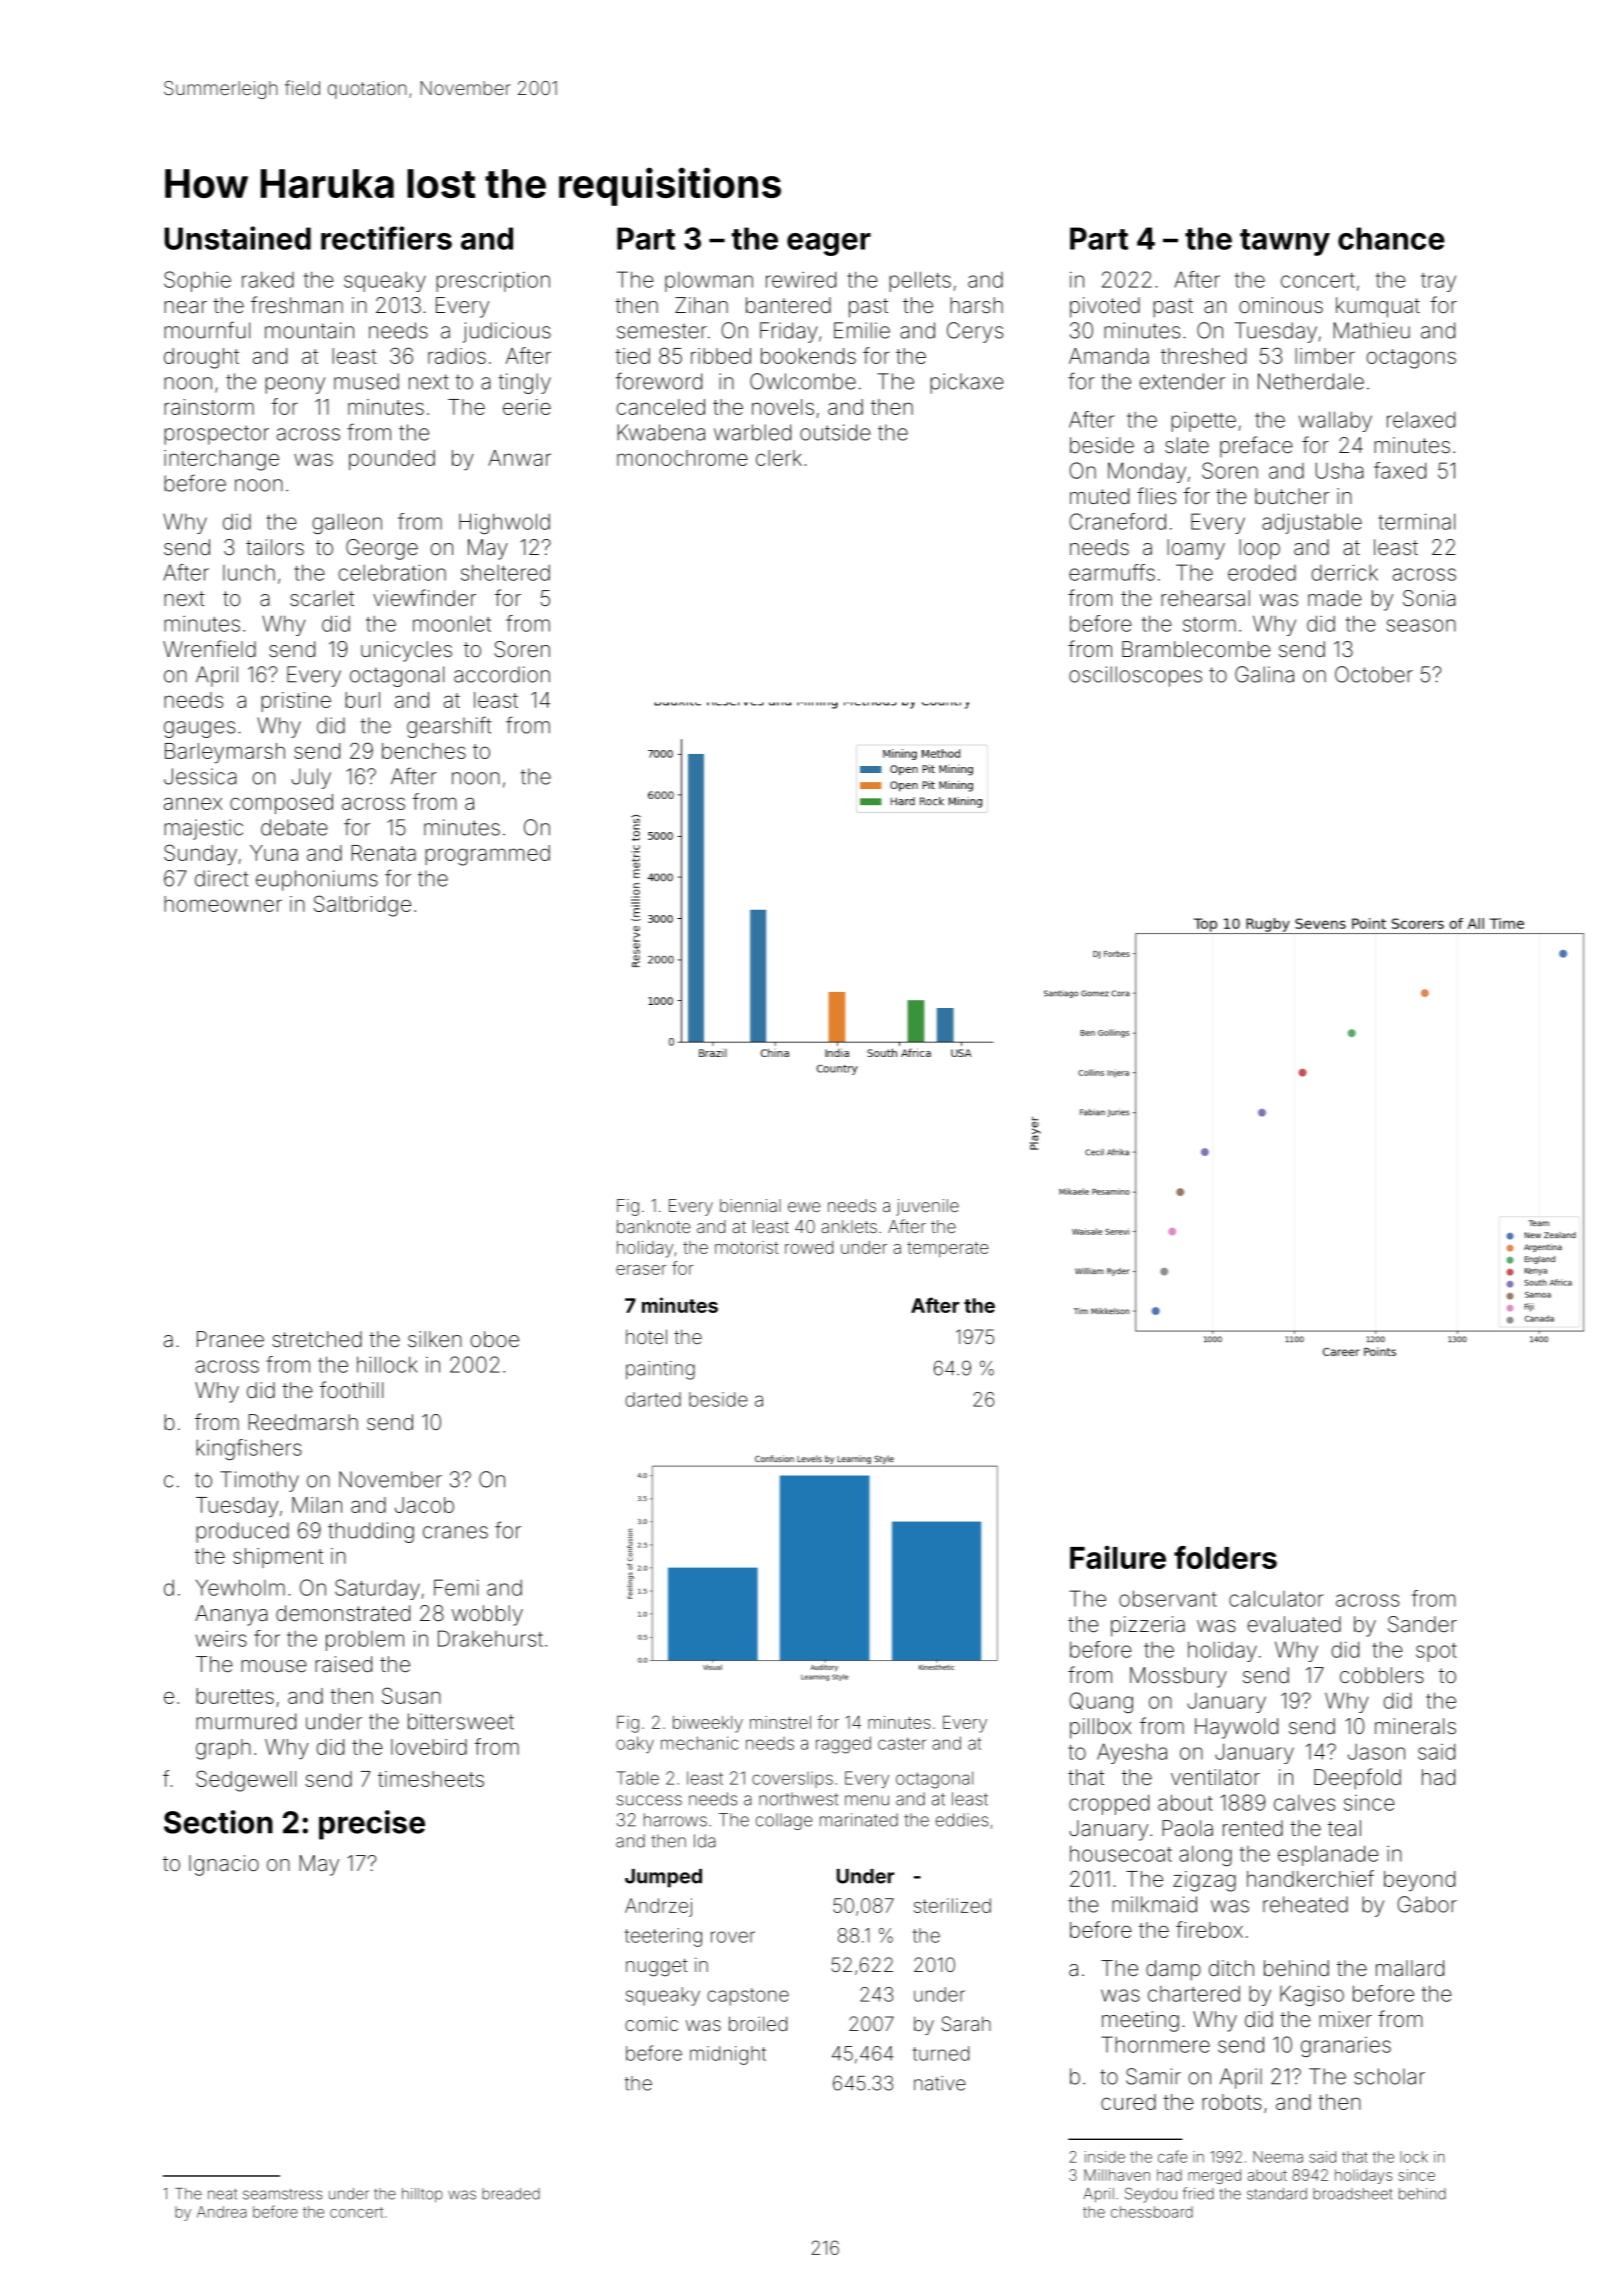 The width and height of the screenshot is (1620, 2292). Describe the element at coordinates (1416, 521) in the screenshot. I see `terminal` at that location.
